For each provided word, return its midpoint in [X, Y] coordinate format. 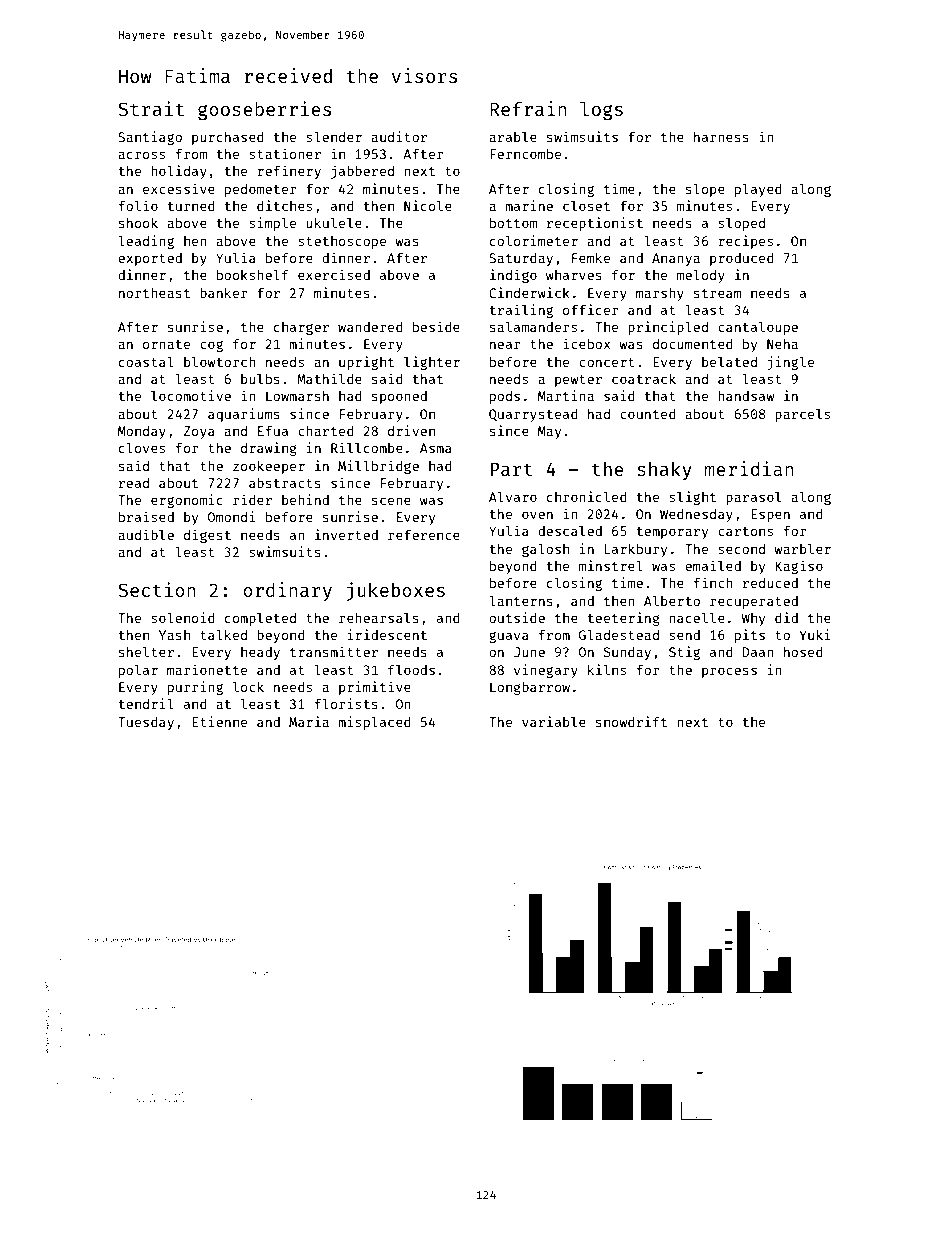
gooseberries [264, 110]
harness [721, 137]
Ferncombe [525, 154]
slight [692, 498]
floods [411, 669]
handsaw [746, 396]
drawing [269, 449]
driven [411, 430]
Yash [174, 635]
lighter [432, 363]
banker [224, 293]
